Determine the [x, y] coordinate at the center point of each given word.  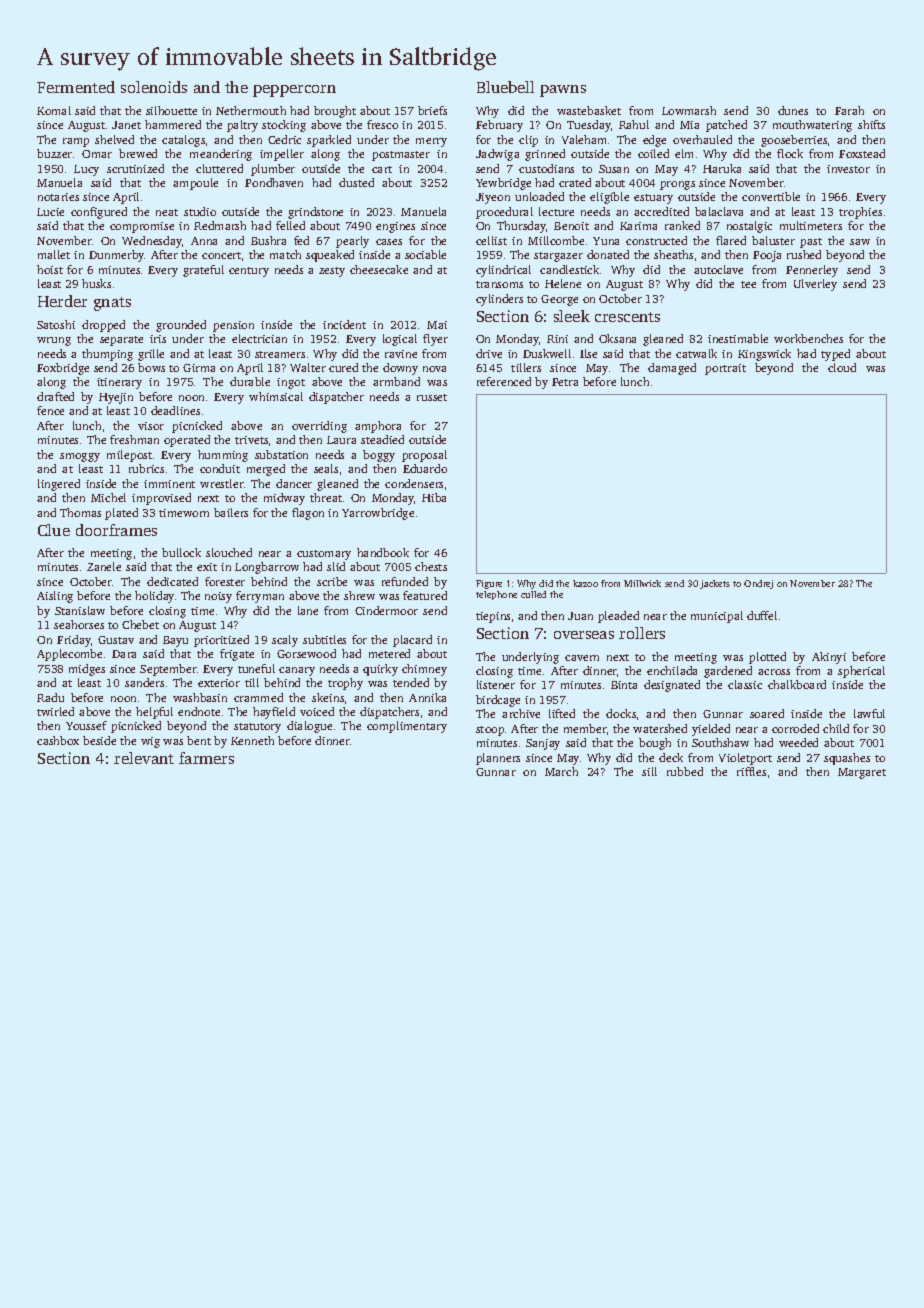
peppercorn [294, 91]
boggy [379, 456]
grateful [203, 271]
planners [498, 759]
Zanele [104, 566]
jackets [715, 584]
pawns [563, 91]
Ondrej [758, 584]
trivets [251, 440]
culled [533, 594]
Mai [437, 325]
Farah [849, 110]
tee [748, 284]
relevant [144, 758]
